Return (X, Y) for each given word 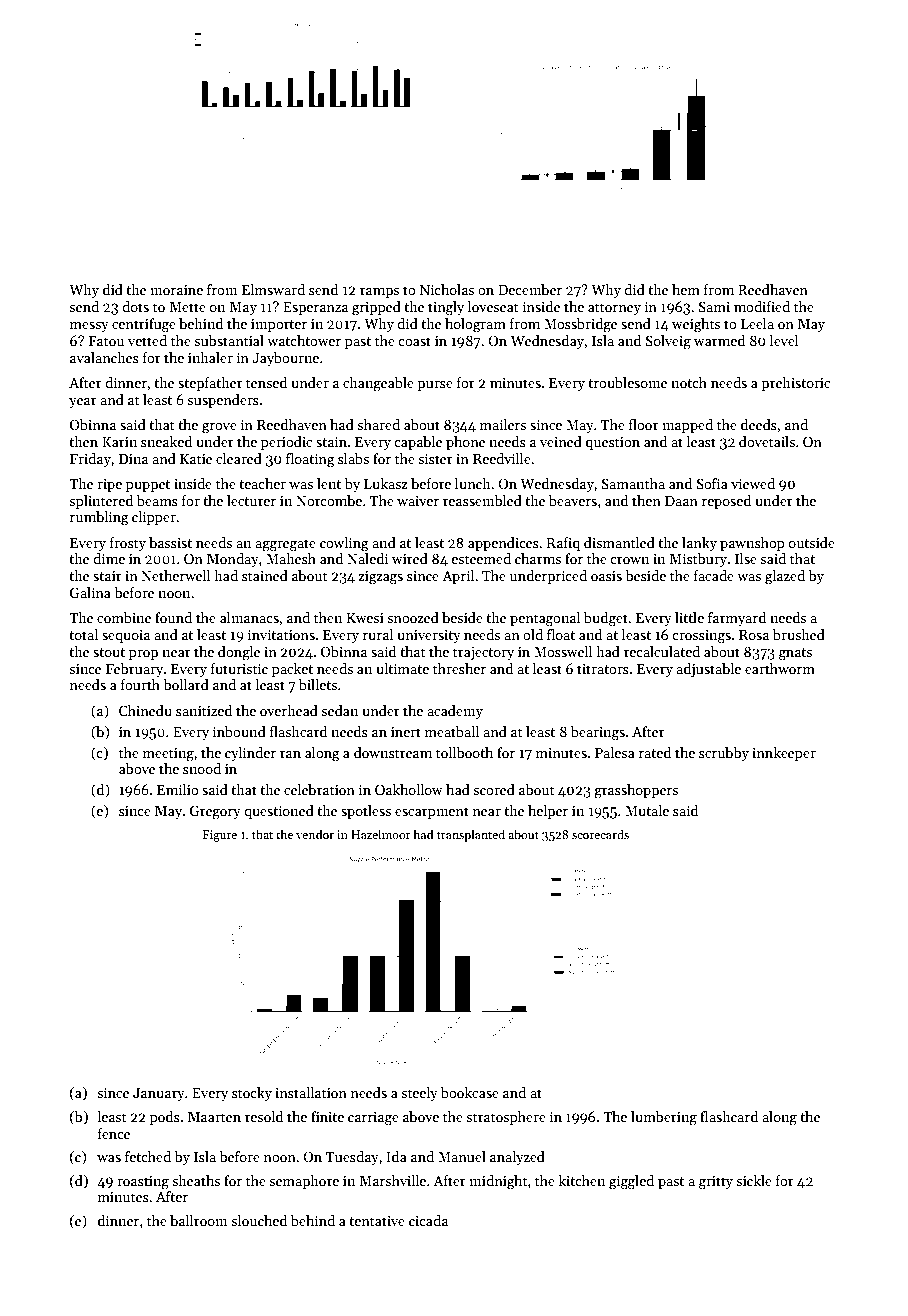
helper (548, 812)
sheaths (196, 1180)
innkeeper (784, 754)
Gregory (215, 812)
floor (644, 424)
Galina (90, 592)
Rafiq (563, 544)
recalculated (662, 651)
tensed (266, 382)
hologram (475, 325)
